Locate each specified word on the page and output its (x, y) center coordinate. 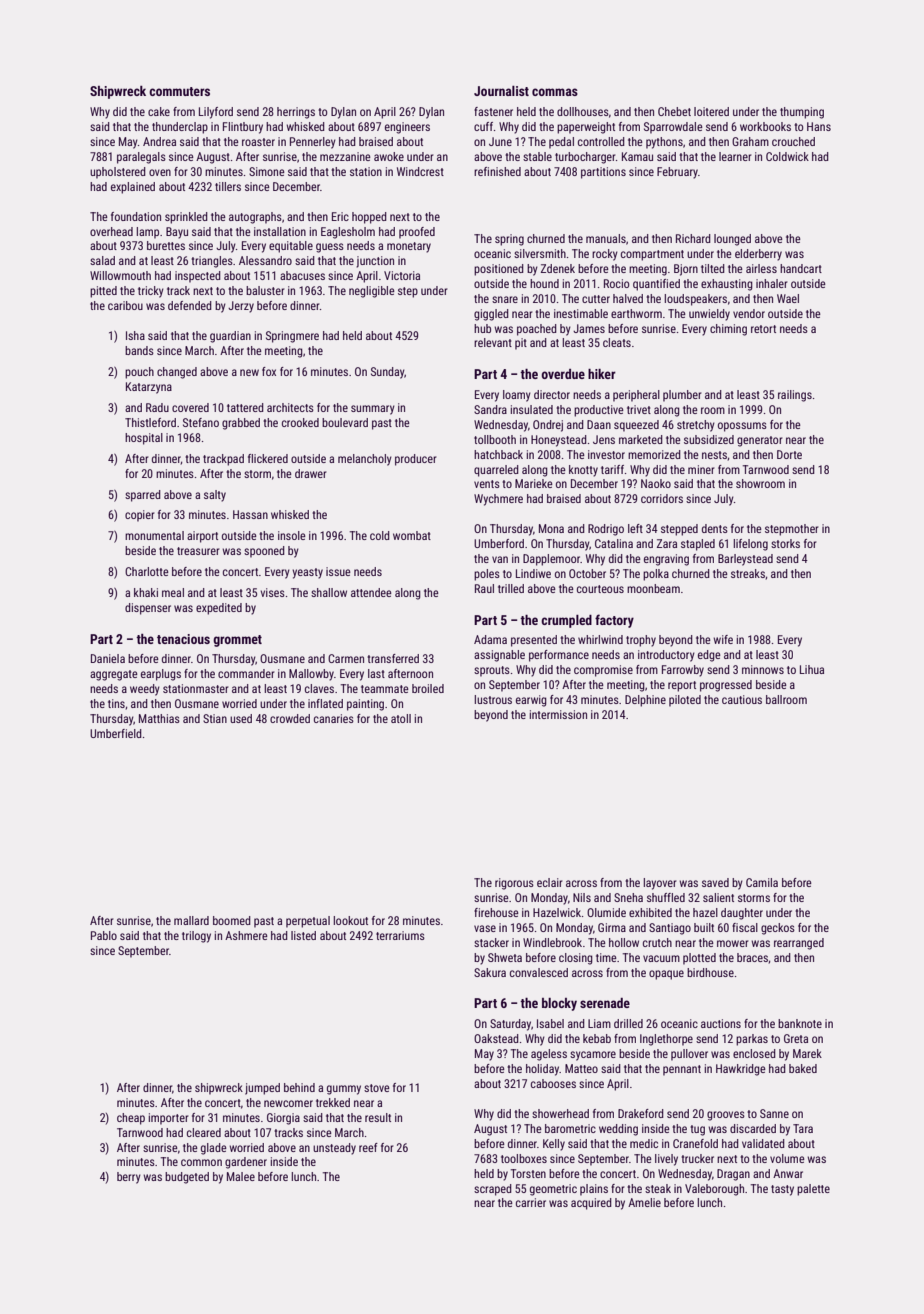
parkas (752, 1040)
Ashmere (246, 935)
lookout (351, 920)
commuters (179, 91)
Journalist (501, 91)
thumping (802, 113)
